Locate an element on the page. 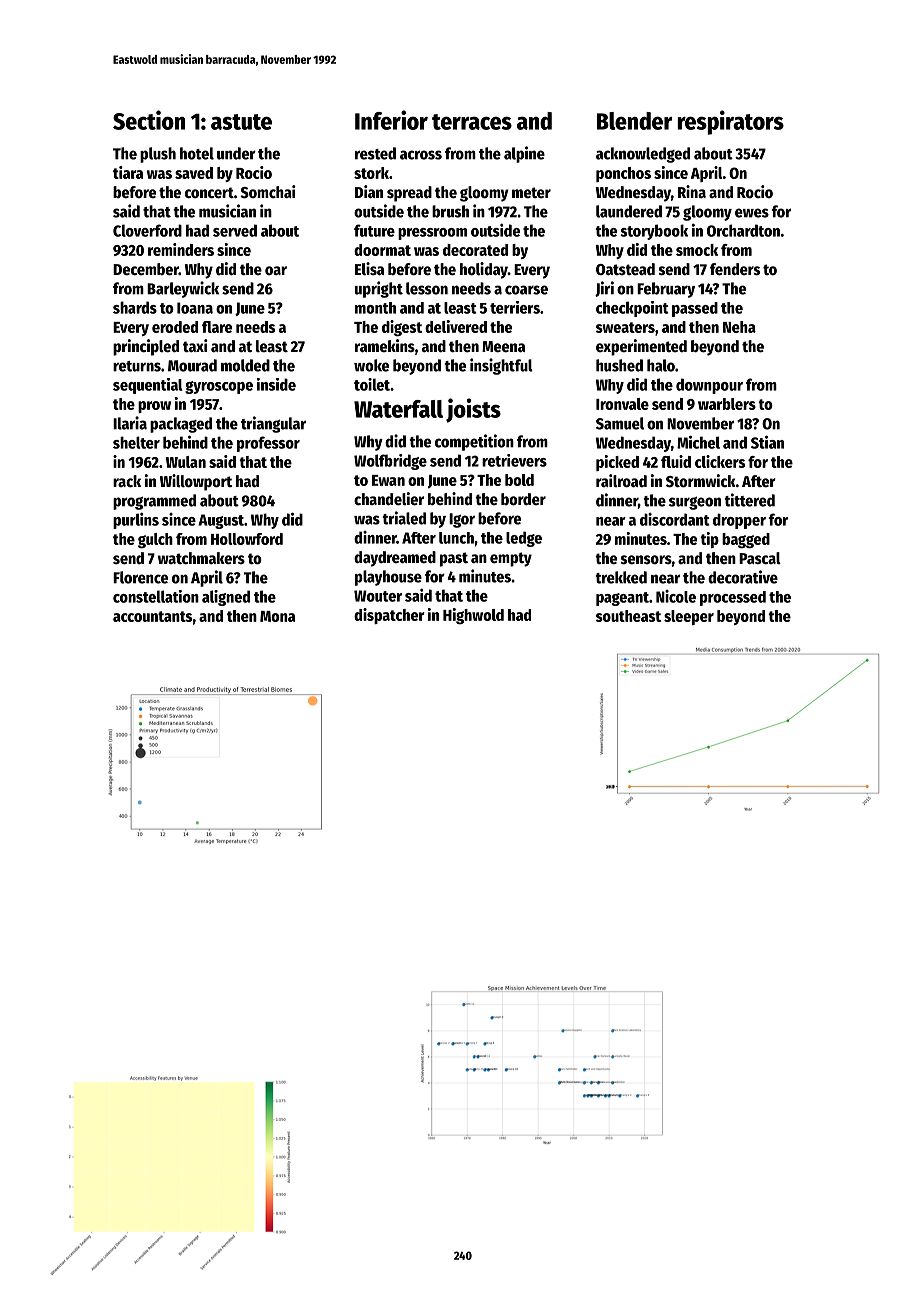 This page has height=1316, width=908. sleeper is located at coordinates (689, 617).
